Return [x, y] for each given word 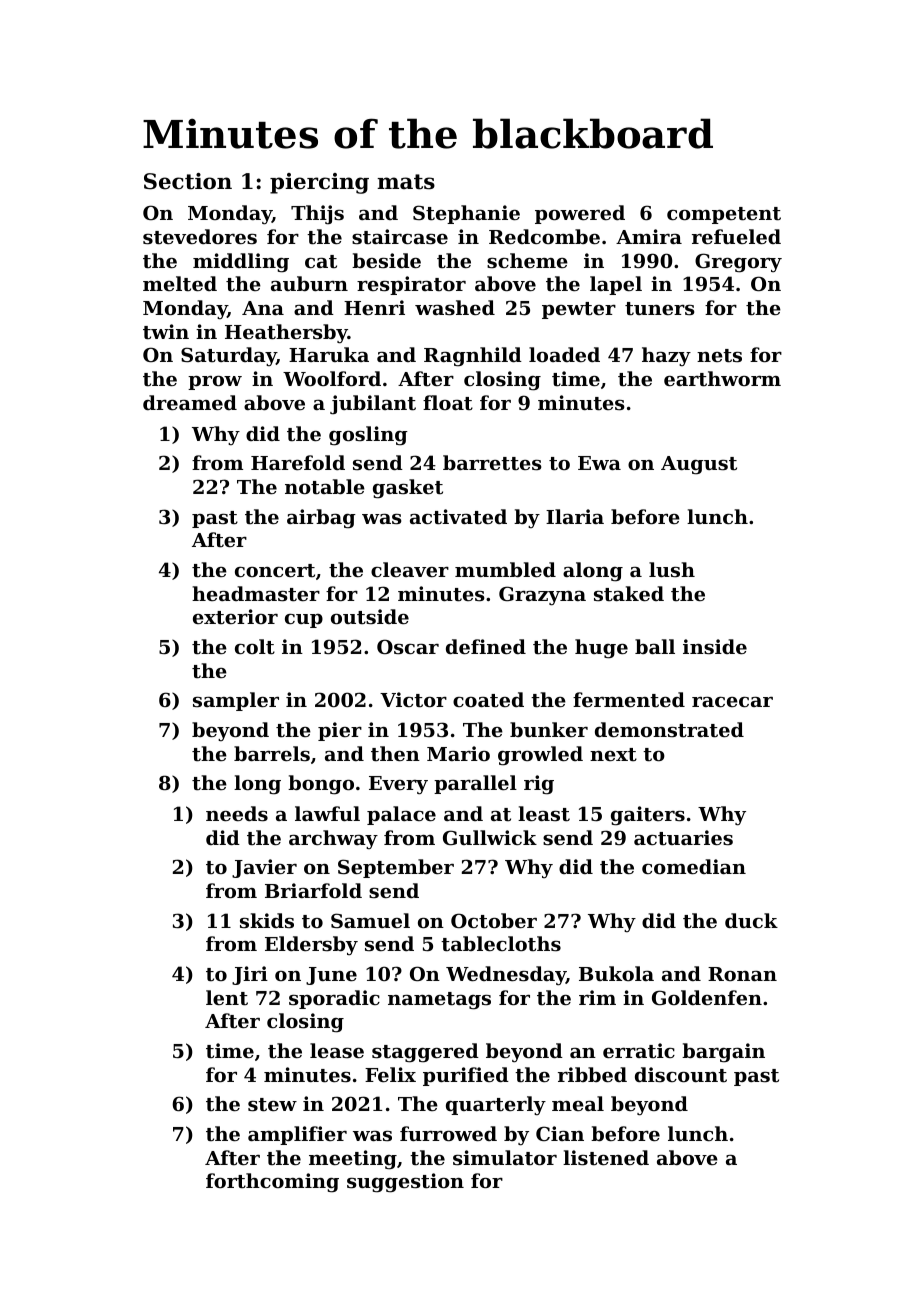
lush [672, 569]
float [448, 403]
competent [724, 215]
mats [406, 182]
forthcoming [272, 1183]
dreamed [190, 402]
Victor [413, 700]
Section [188, 181]
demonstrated [669, 730]
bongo [321, 785]
